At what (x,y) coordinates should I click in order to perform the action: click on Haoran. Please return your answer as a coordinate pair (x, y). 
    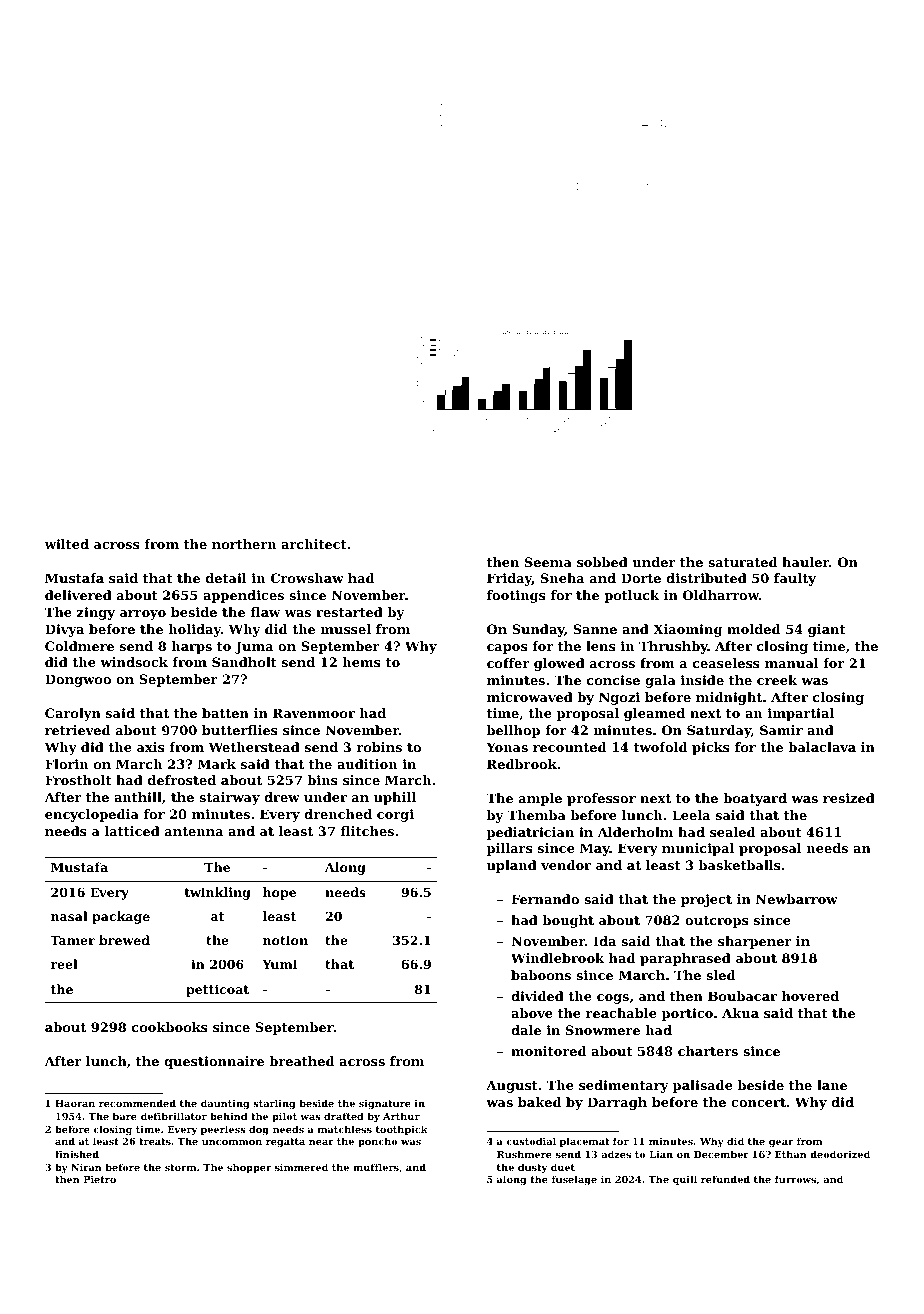
    Looking at the image, I should click on (75, 1103).
